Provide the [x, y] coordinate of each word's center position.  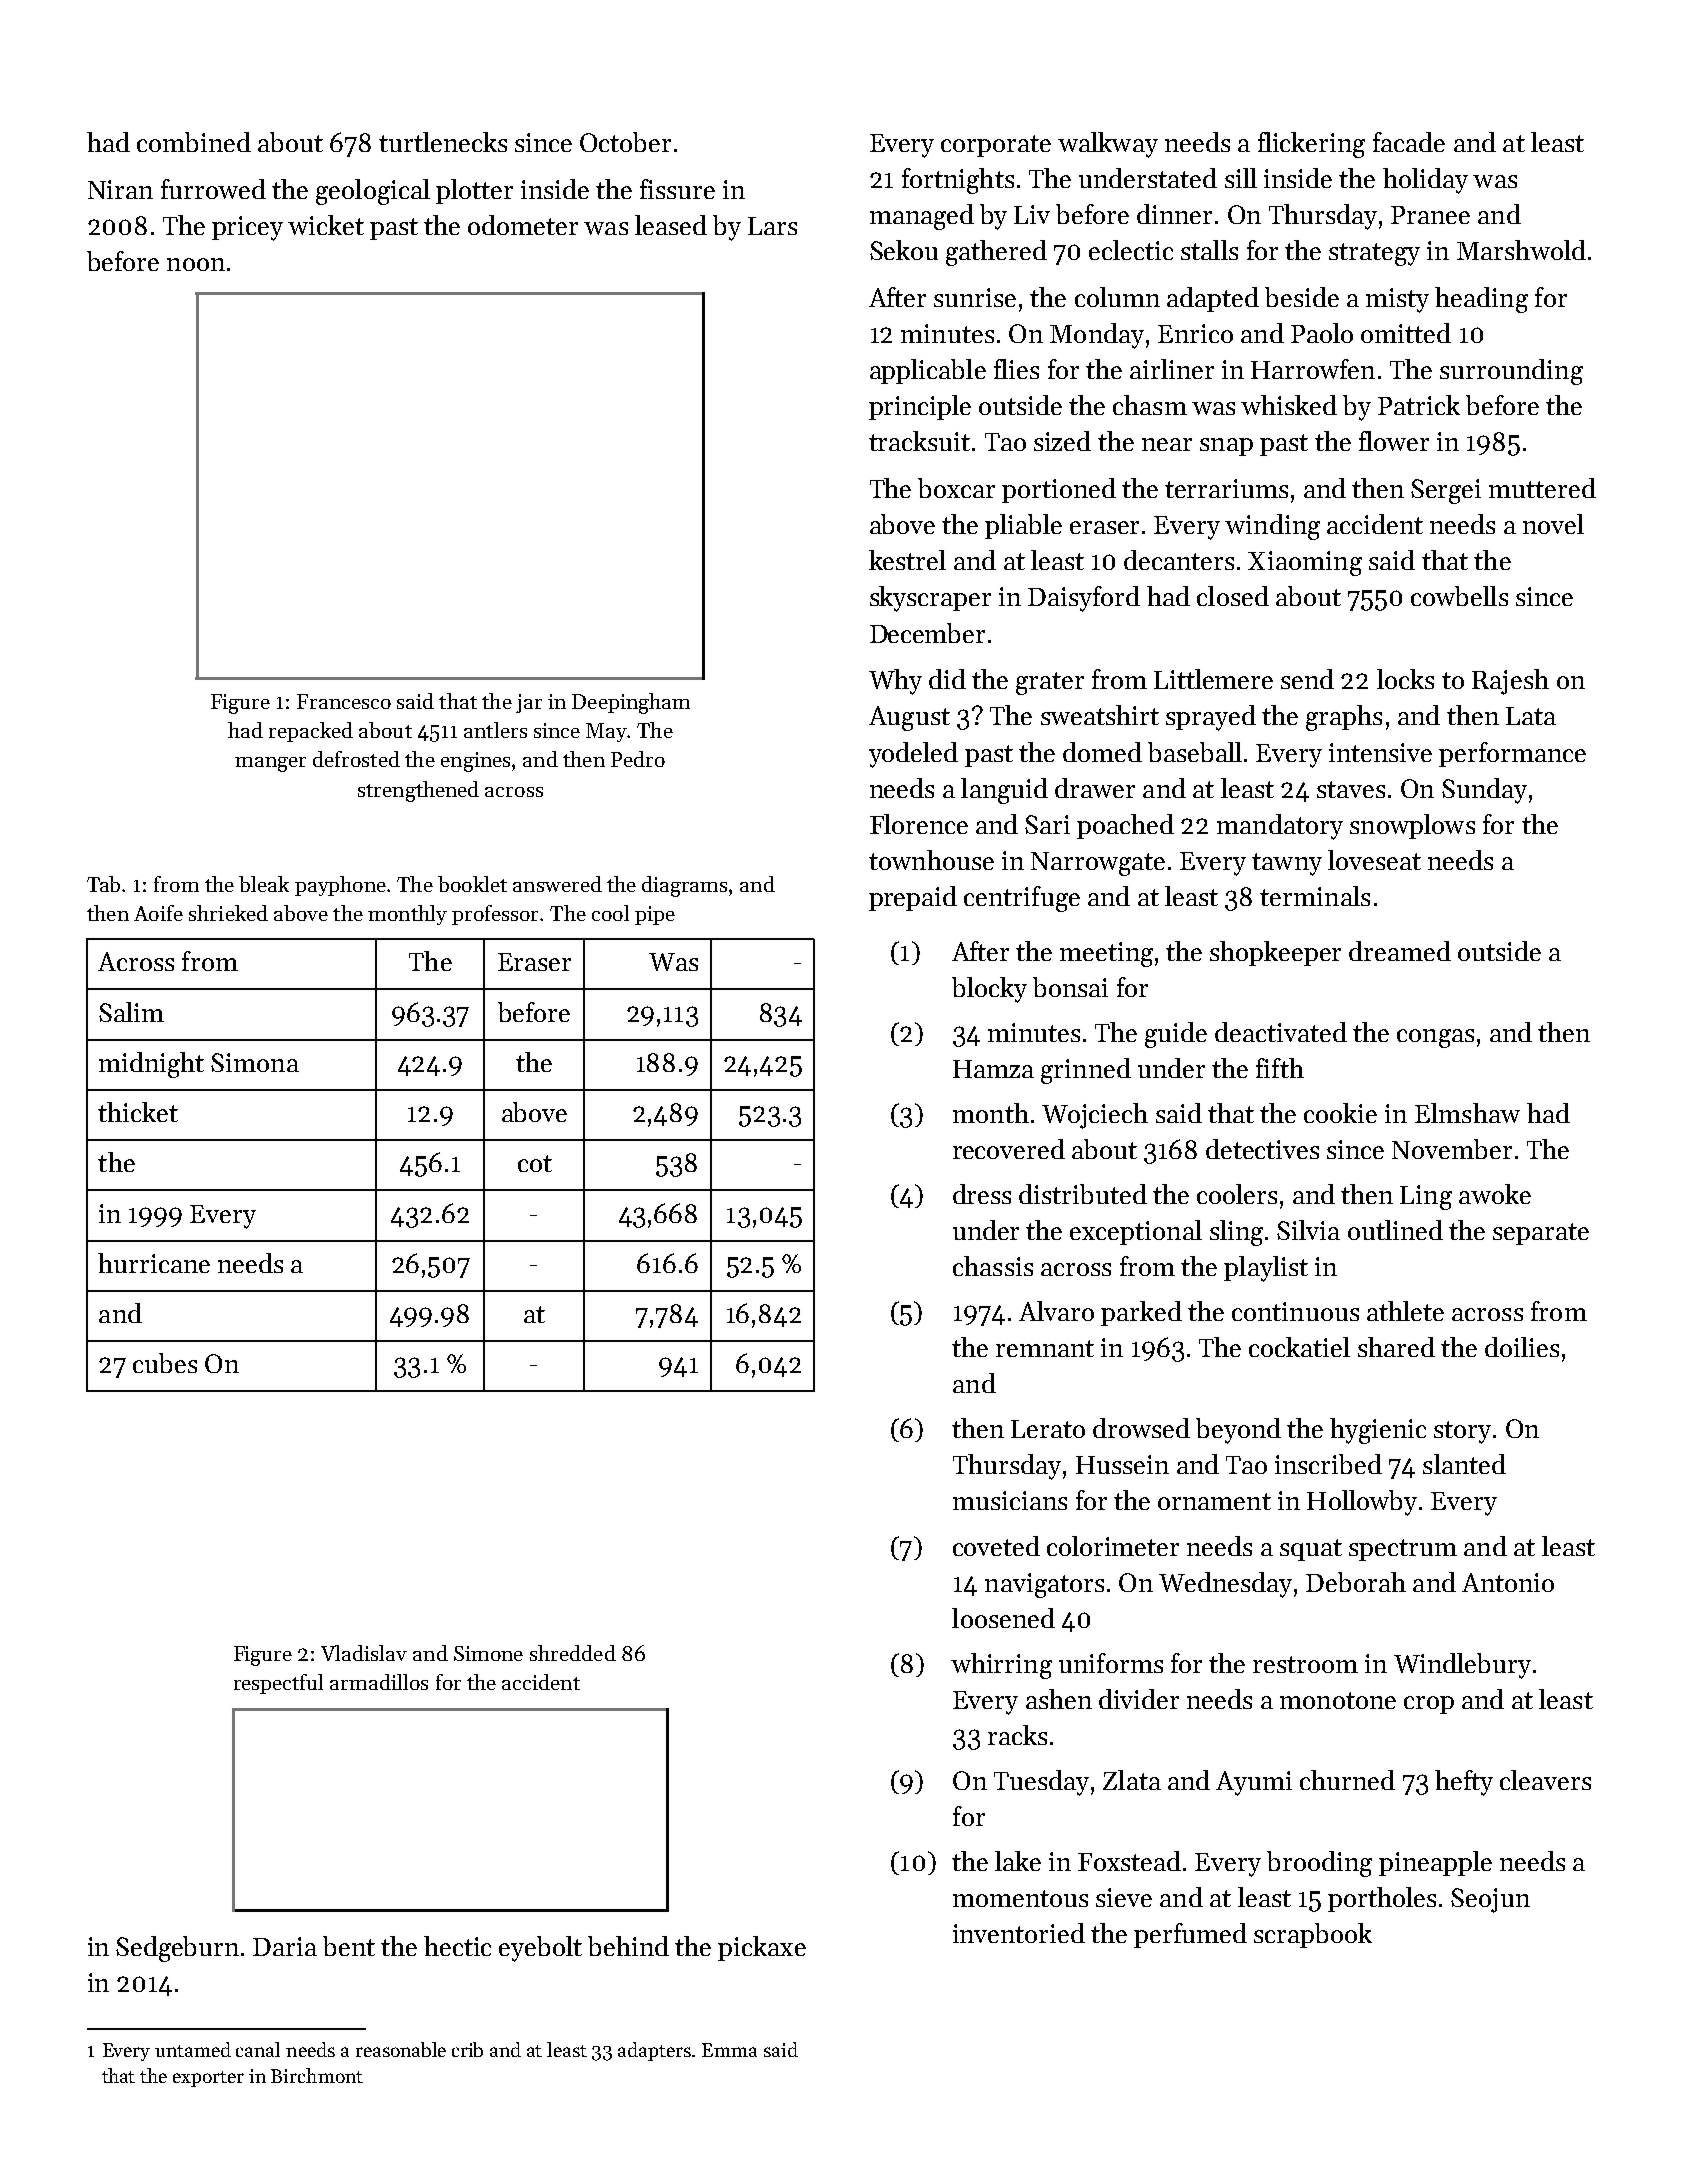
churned [1347, 1780]
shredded [573, 1653]
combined [194, 142]
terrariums [1226, 488]
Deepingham [631, 703]
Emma [729, 2050]
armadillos [379, 1682]
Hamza [993, 1069]
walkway [1108, 145]
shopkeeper [1275, 953]
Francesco [344, 701]
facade [1409, 142]
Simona [255, 1062]
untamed [193, 2049]
